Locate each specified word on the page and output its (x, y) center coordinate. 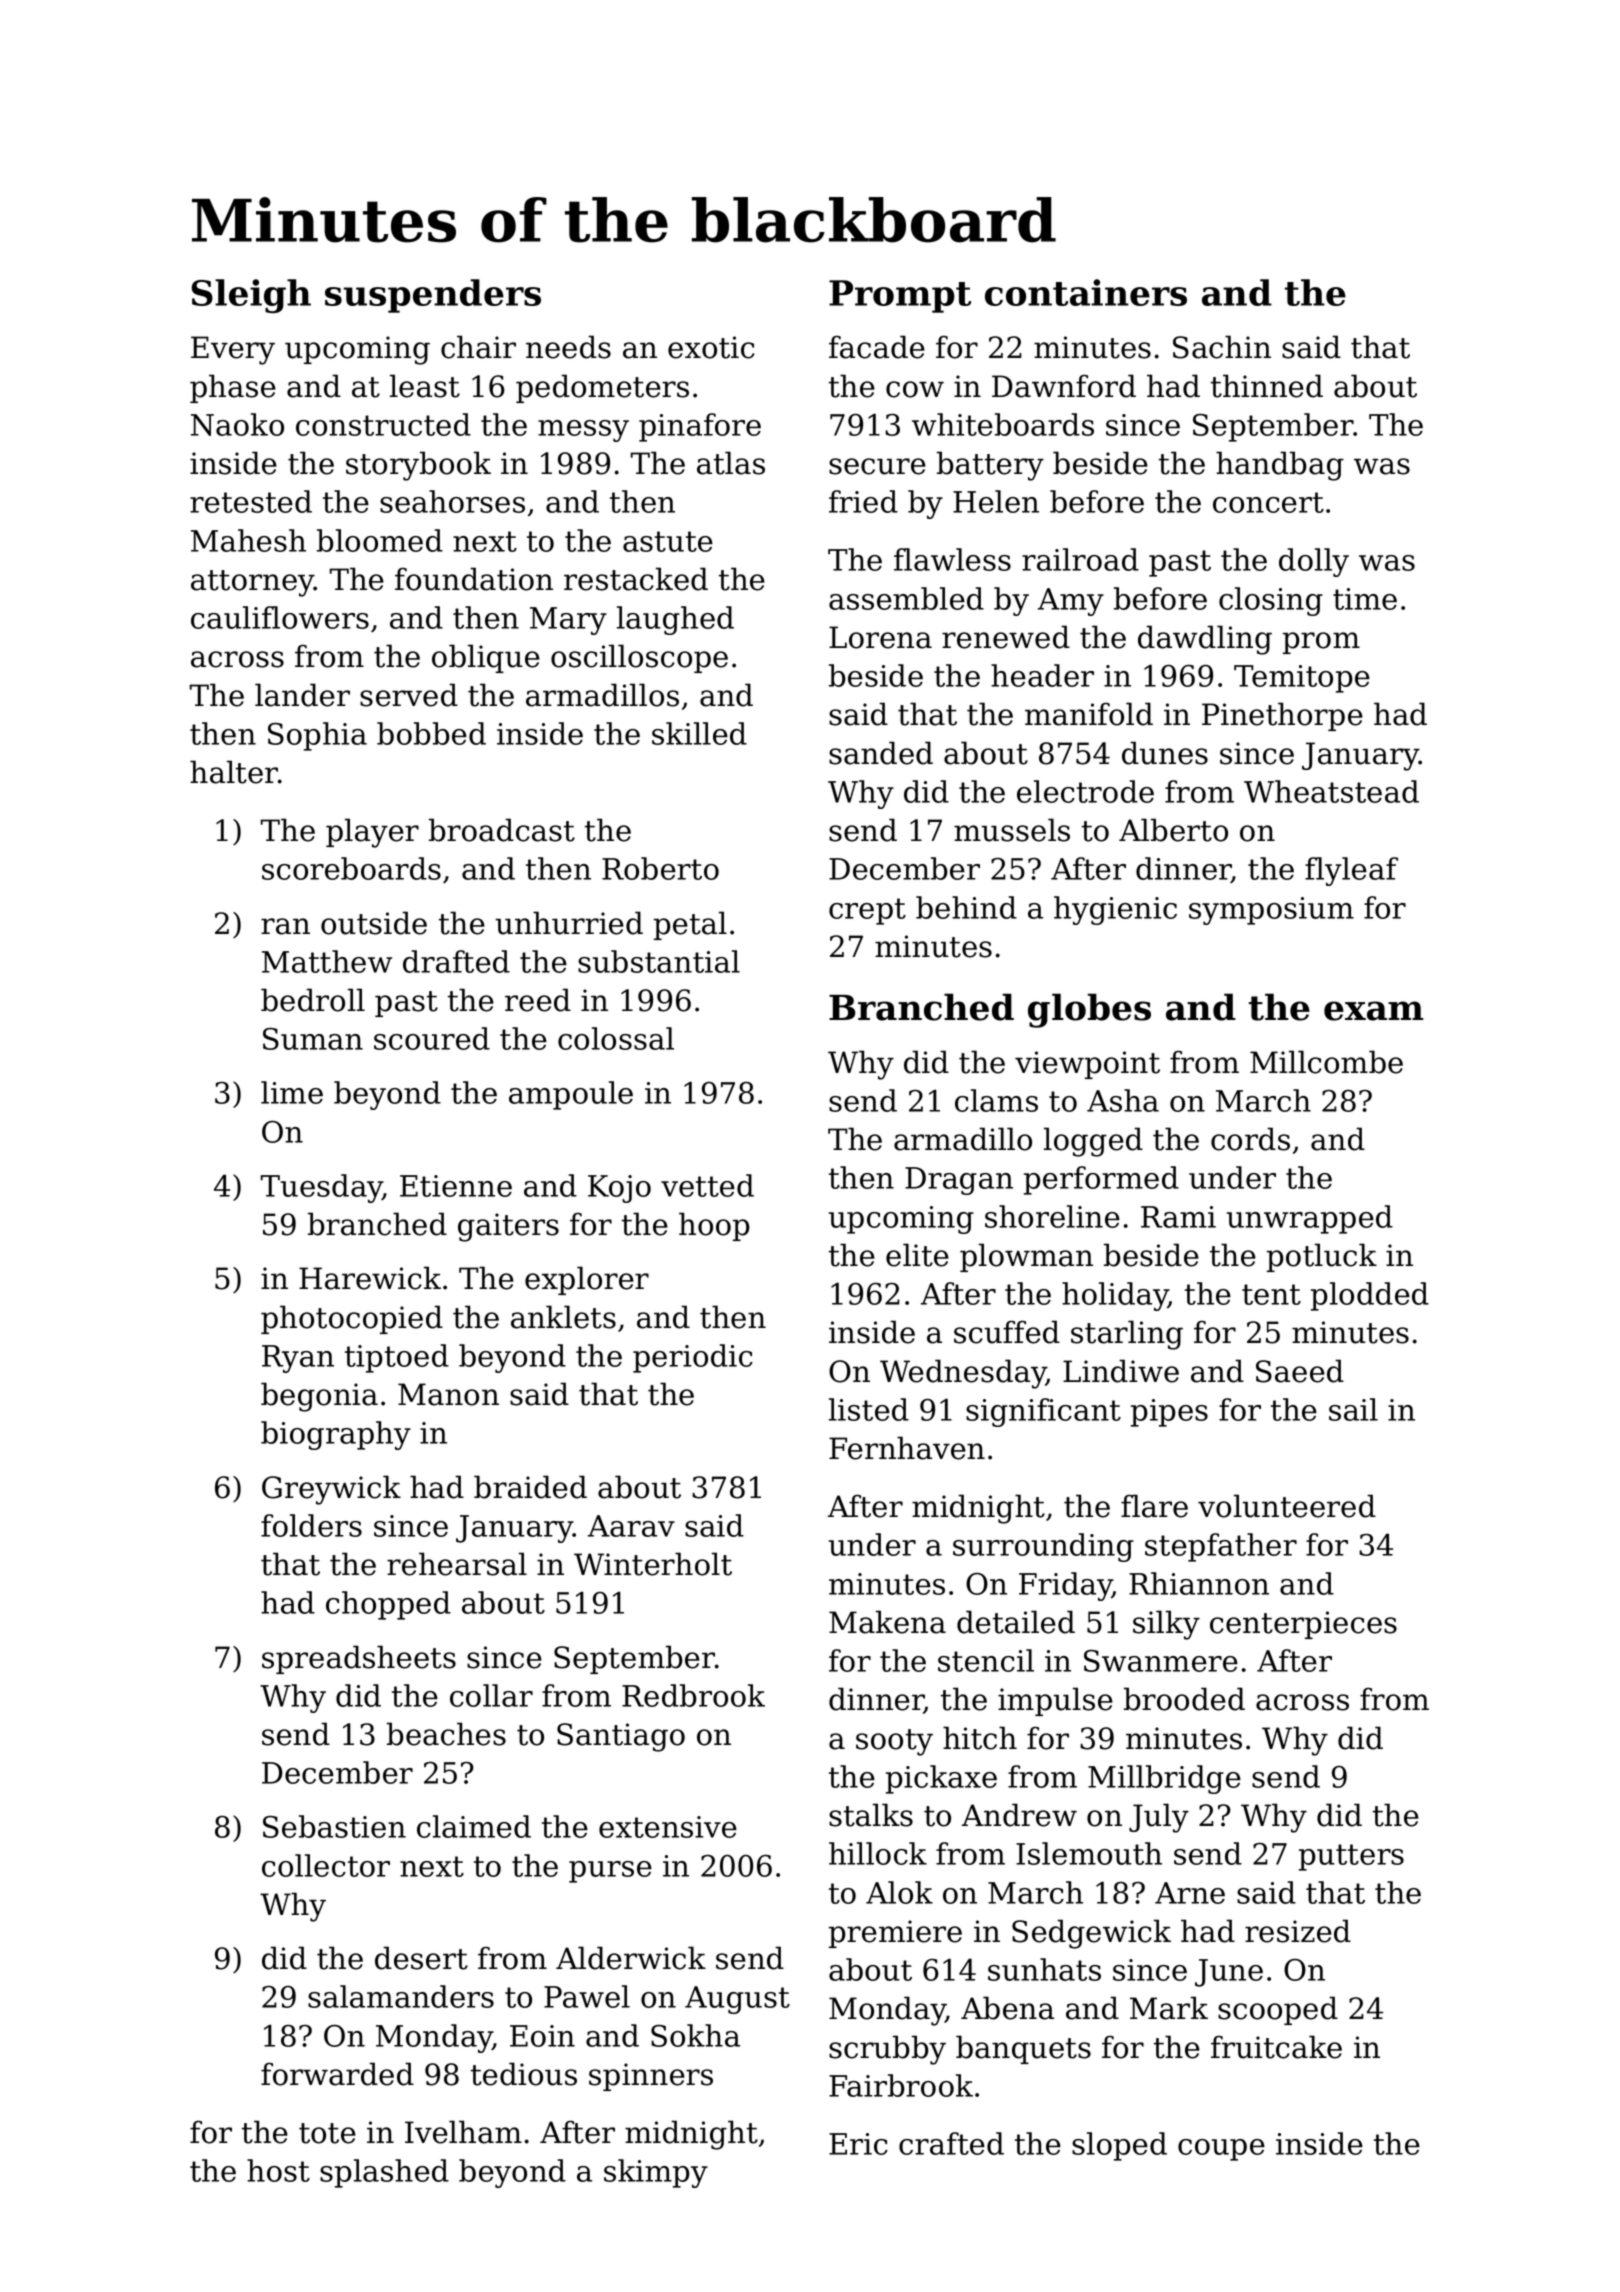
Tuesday (321, 1188)
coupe (1221, 2150)
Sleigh (251, 296)
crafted (951, 2143)
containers (1086, 292)
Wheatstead (1331, 791)
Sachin (1222, 347)
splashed (384, 2173)
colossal (616, 1038)
